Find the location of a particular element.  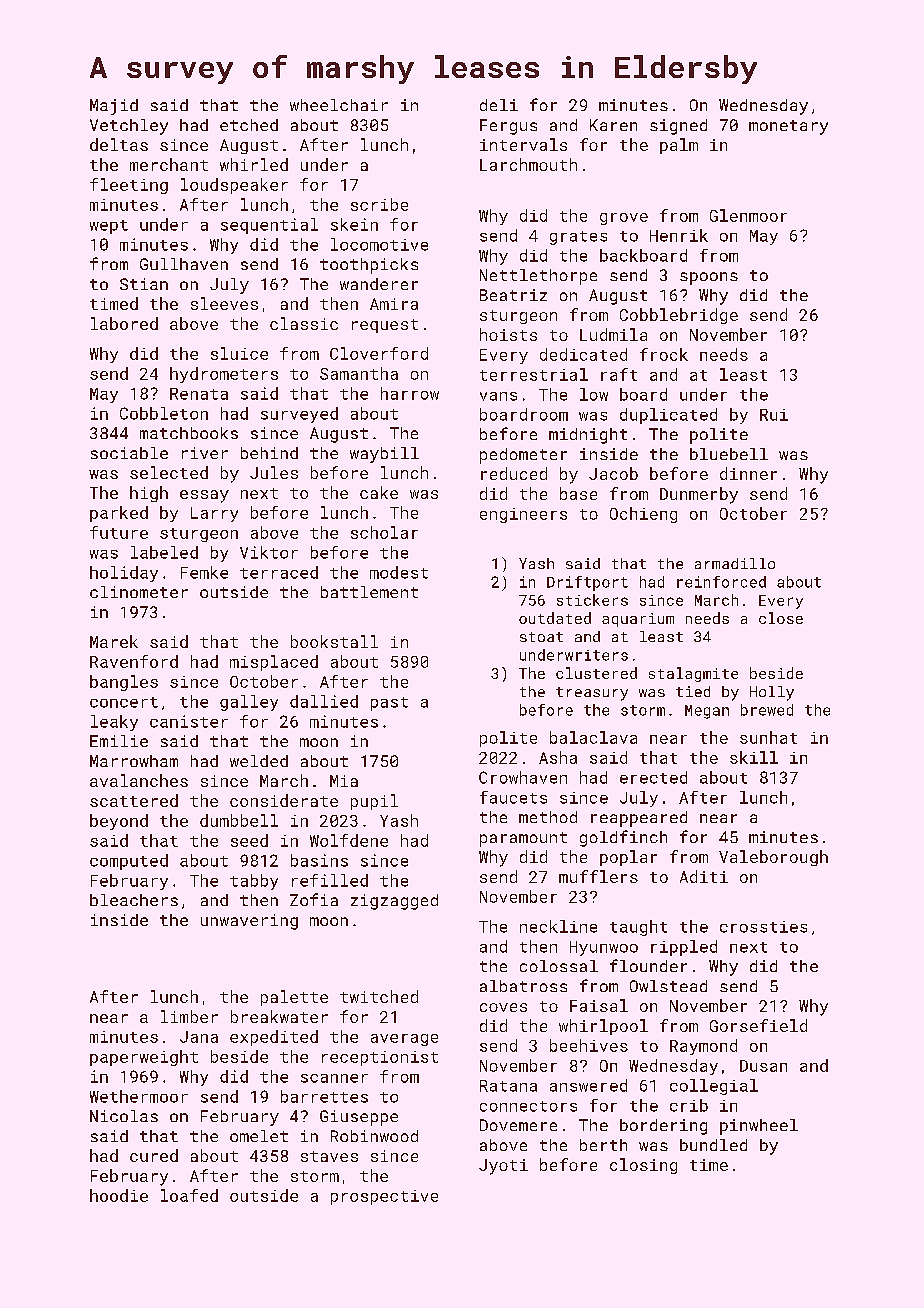

loafed is located at coordinates (189, 1195).
